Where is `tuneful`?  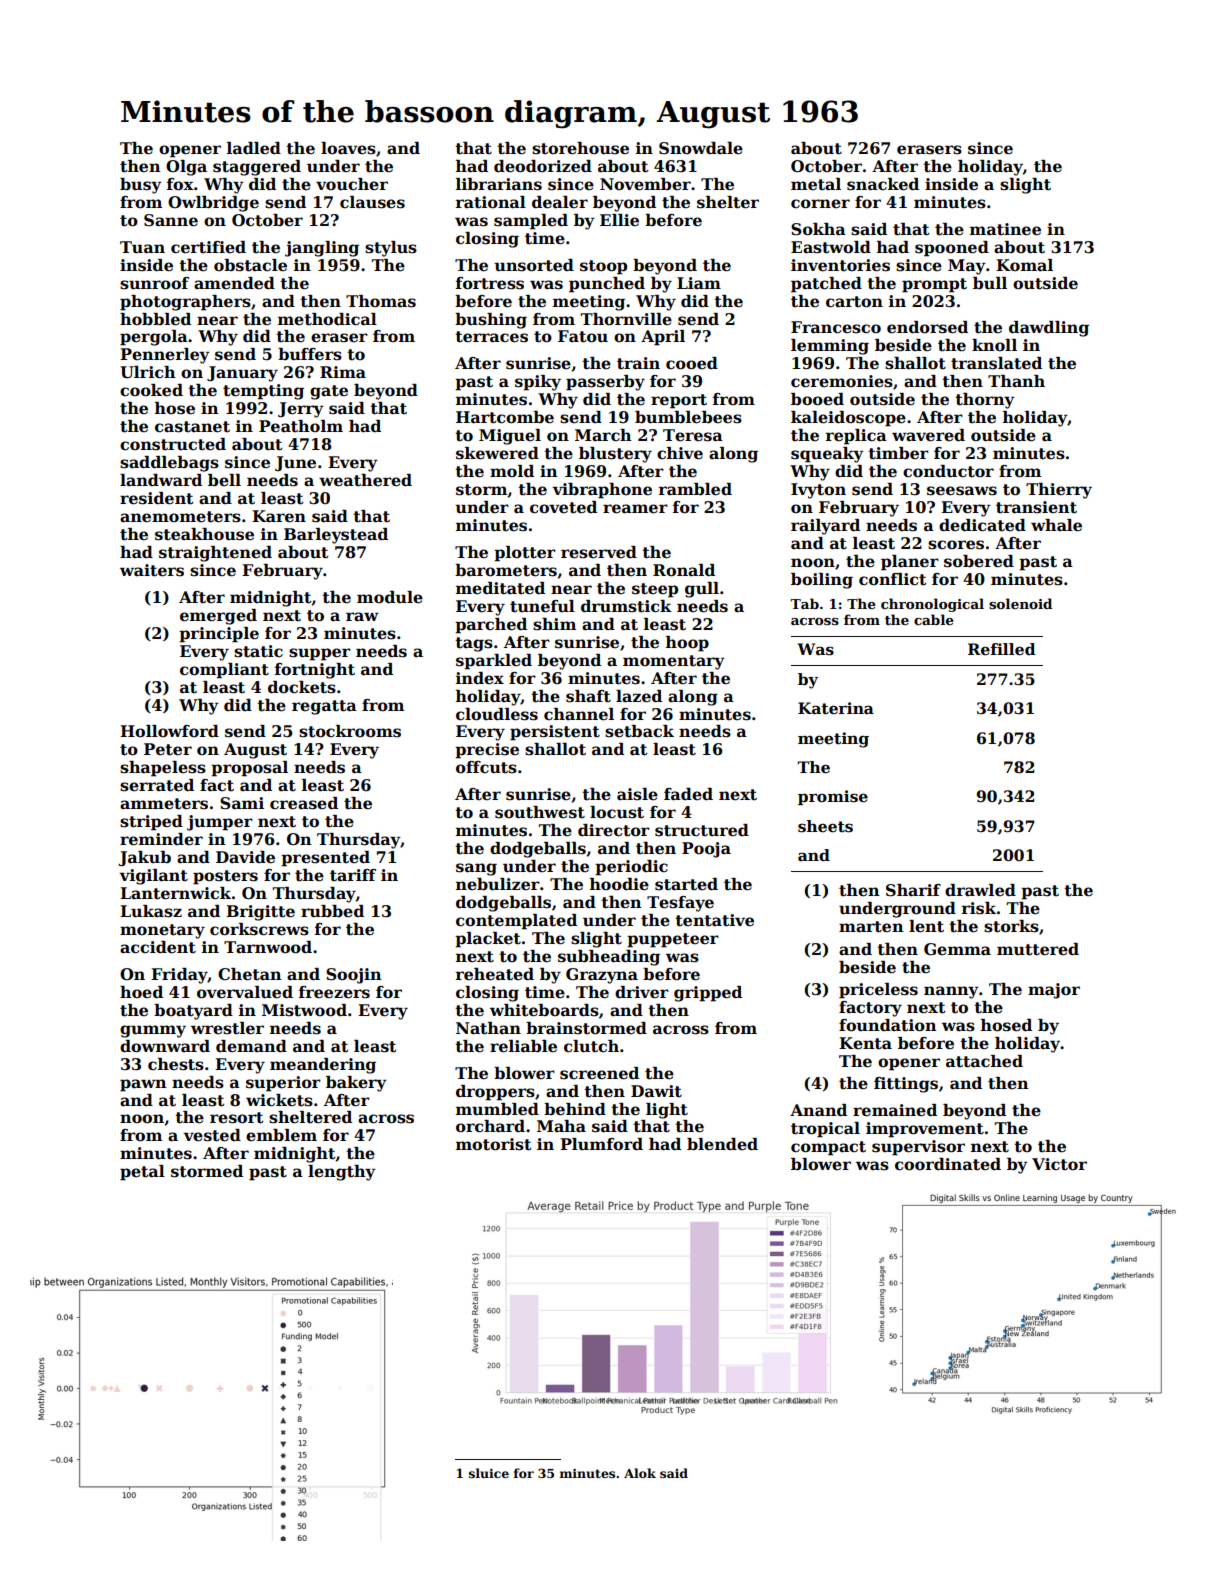 tuneful is located at coordinates (542, 606).
